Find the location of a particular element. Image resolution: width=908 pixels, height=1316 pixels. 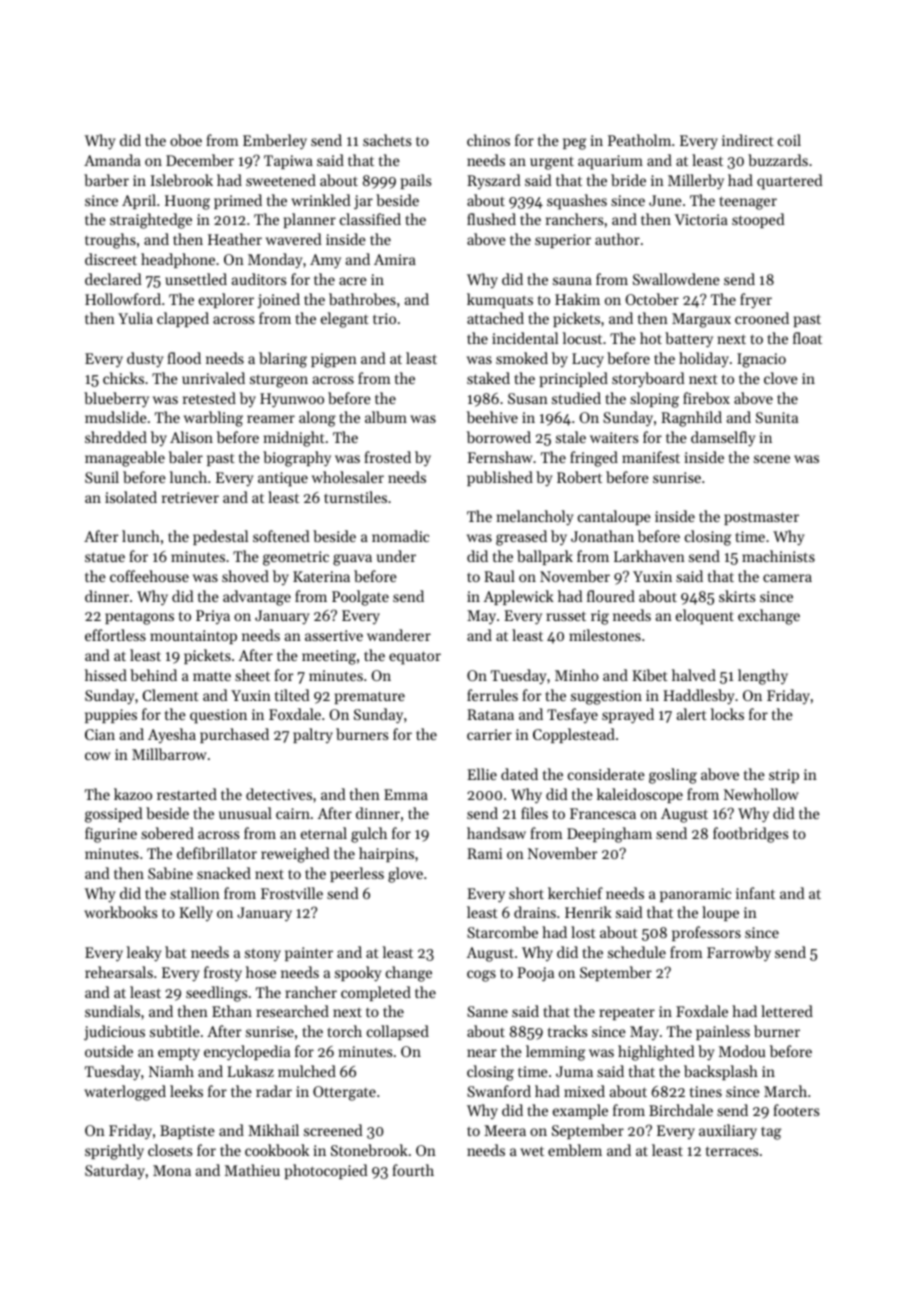

researched is located at coordinates (292, 1011).
